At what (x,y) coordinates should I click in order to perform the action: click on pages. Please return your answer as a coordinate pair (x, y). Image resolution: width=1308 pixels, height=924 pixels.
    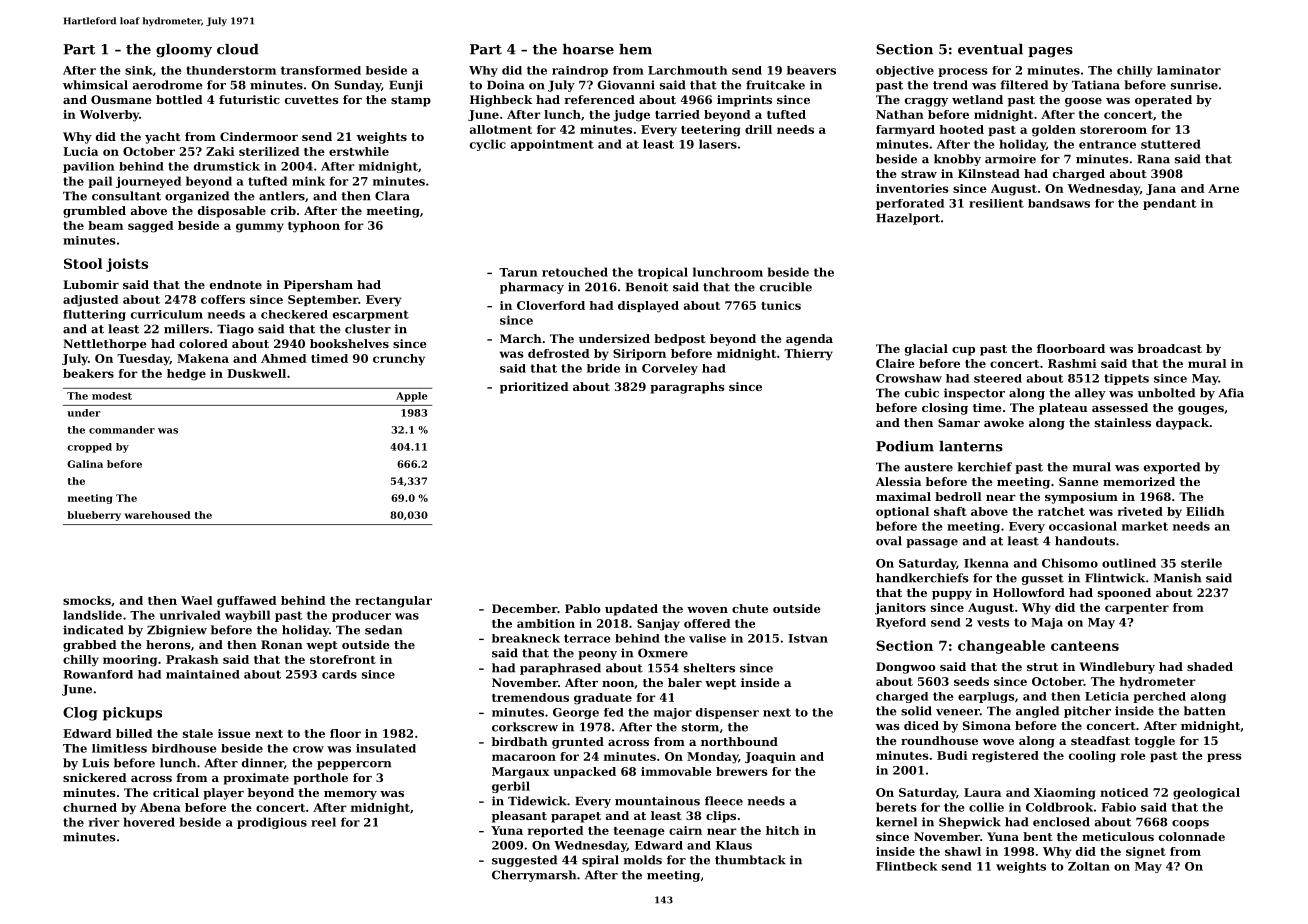
    Looking at the image, I should click on (1050, 52).
